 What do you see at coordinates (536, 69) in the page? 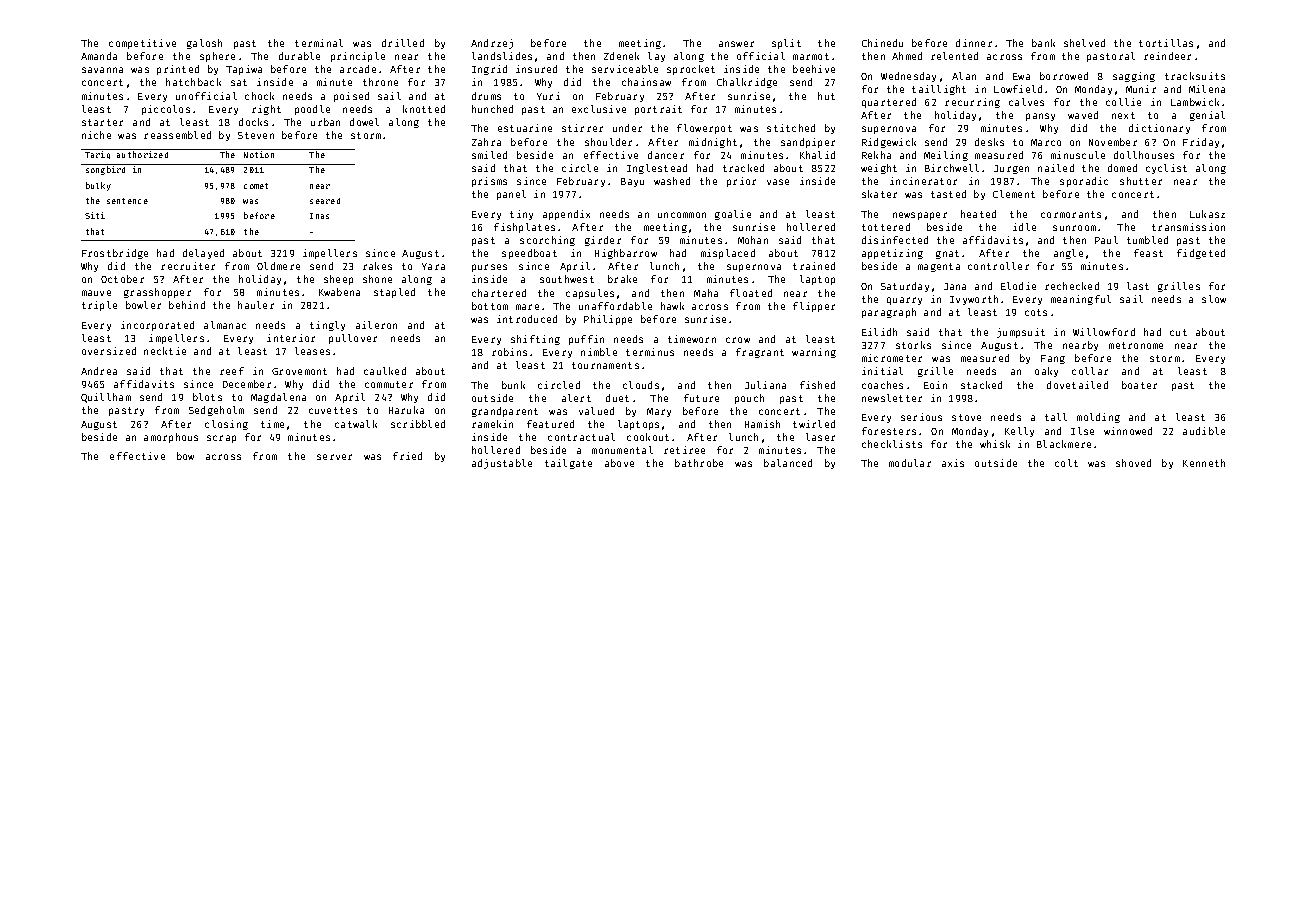
I see `insured` at bounding box center [536, 69].
